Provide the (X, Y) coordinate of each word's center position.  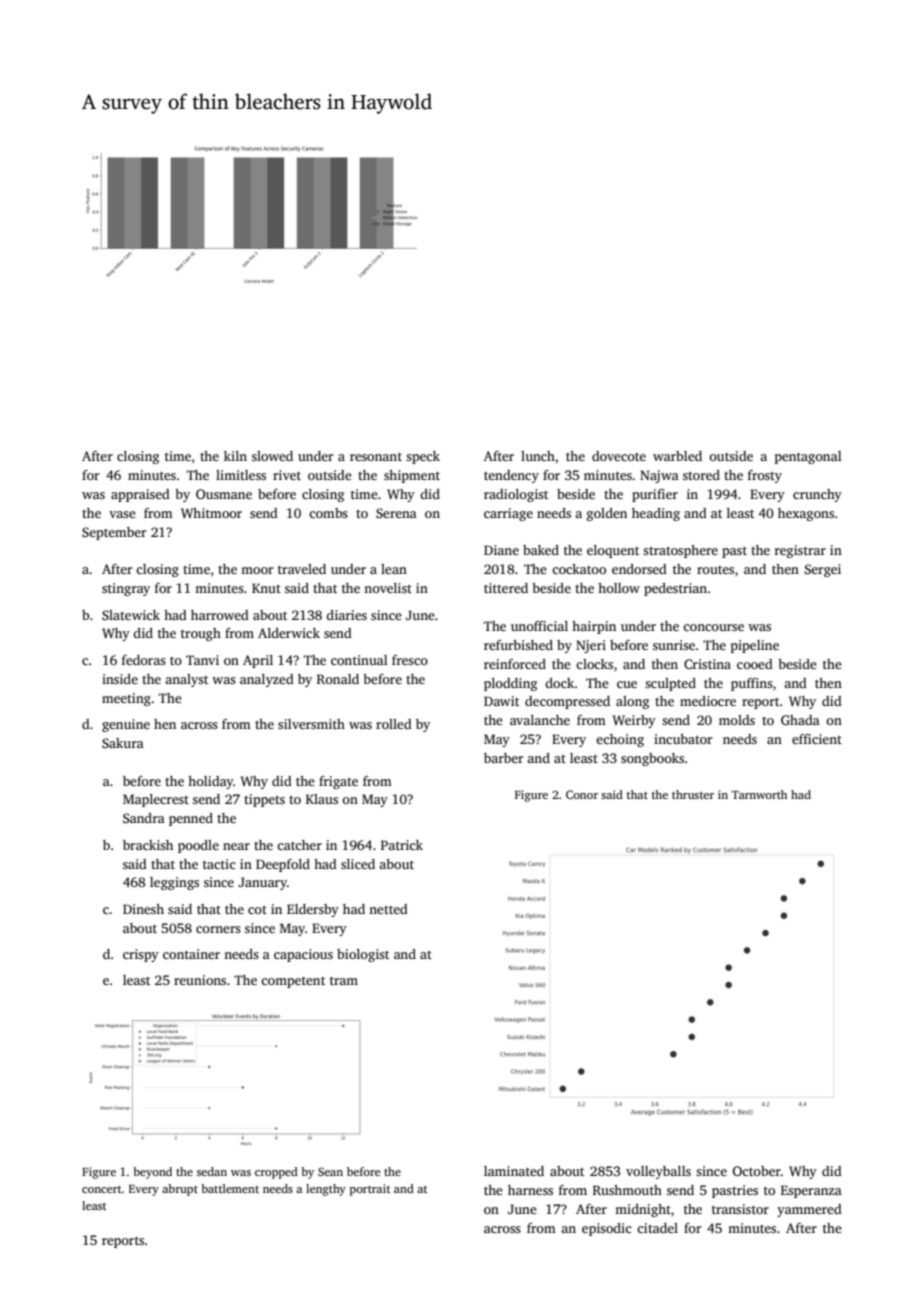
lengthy (326, 1190)
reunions (200, 980)
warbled (677, 456)
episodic (607, 1229)
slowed (272, 456)
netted (388, 909)
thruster (693, 794)
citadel (657, 1228)
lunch (538, 456)
